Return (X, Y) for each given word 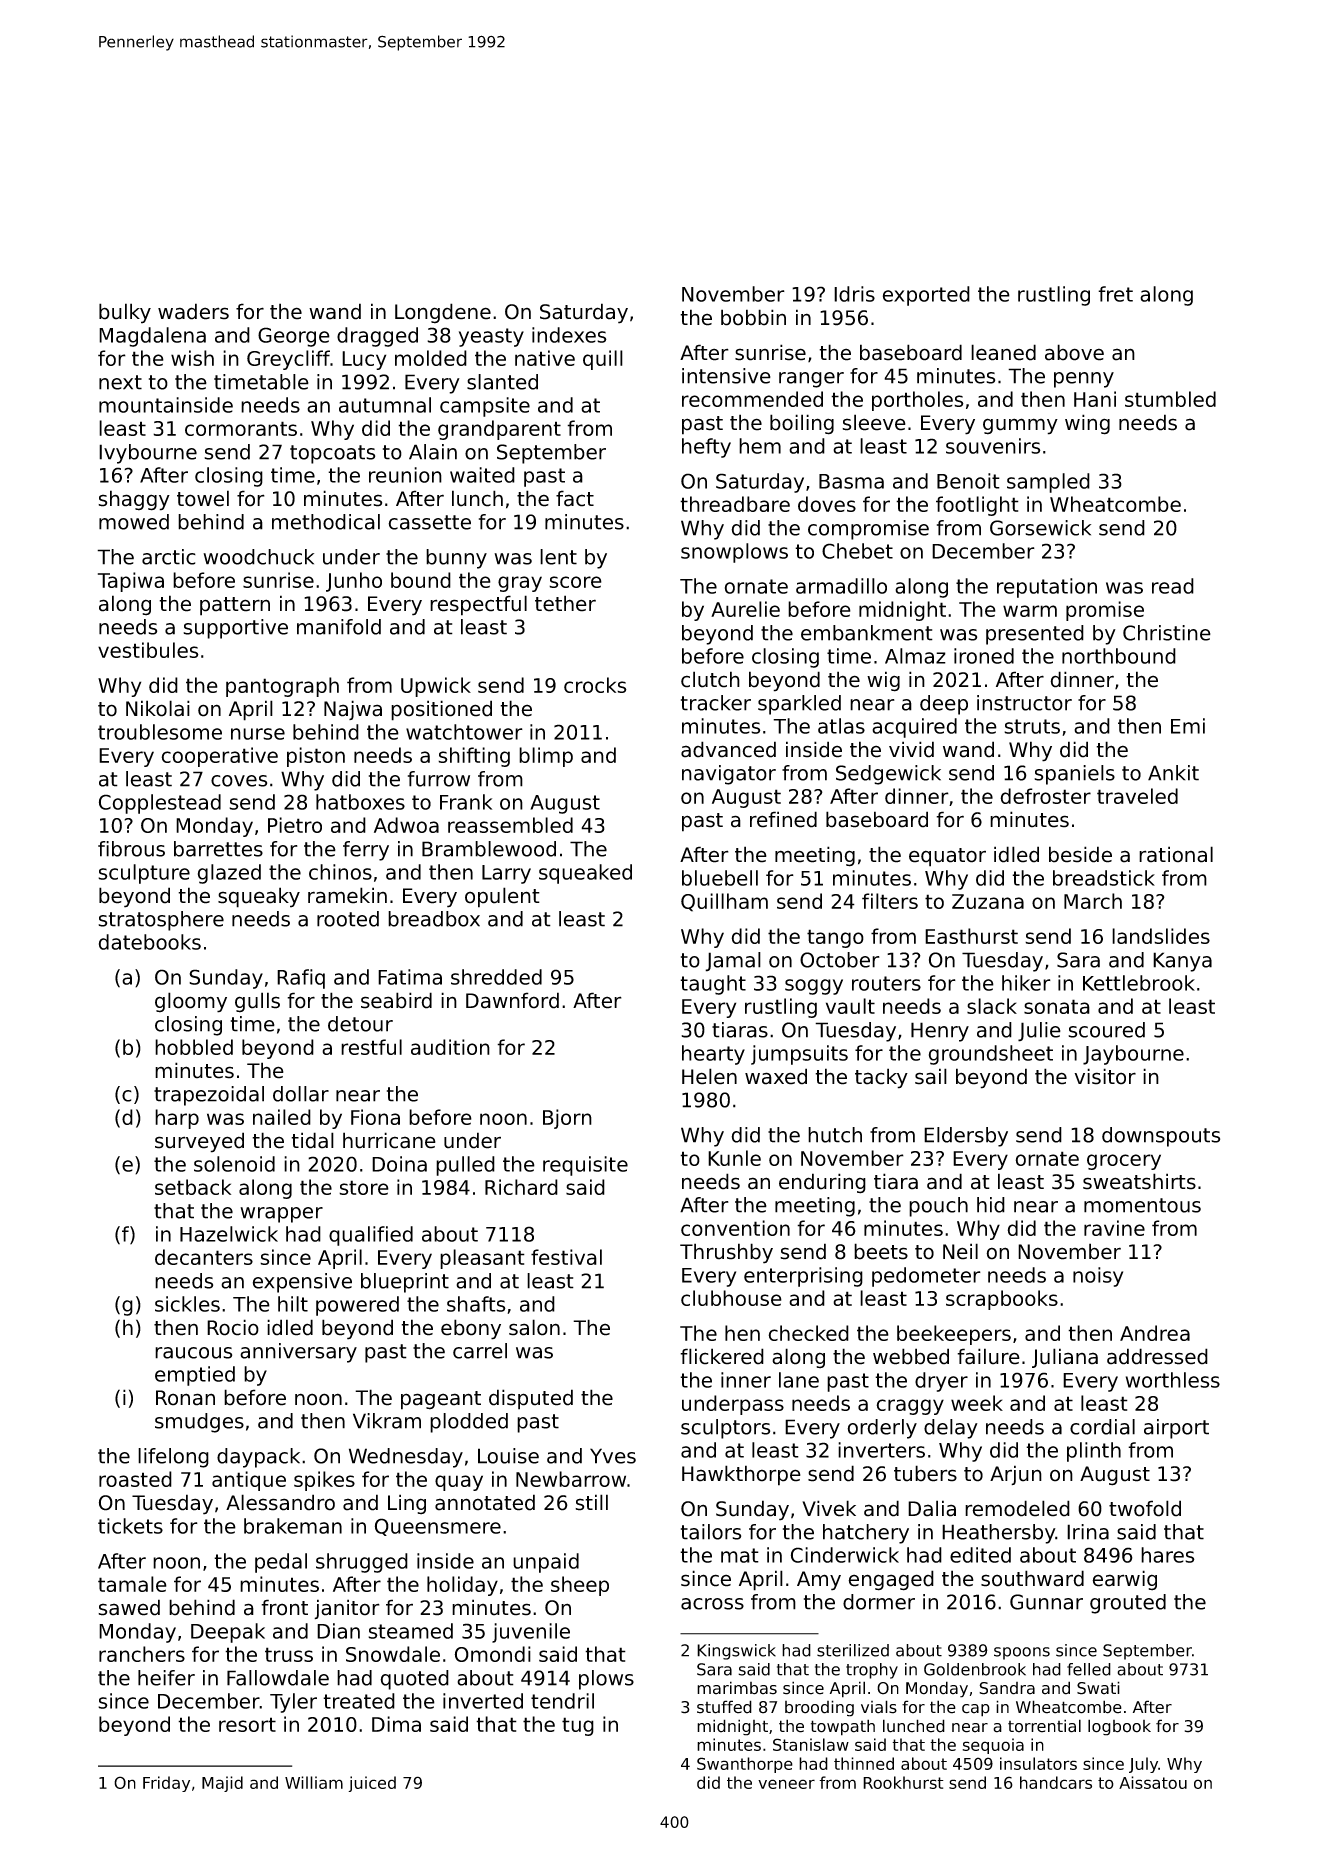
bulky (125, 313)
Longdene (443, 313)
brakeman (293, 1526)
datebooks (150, 942)
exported (926, 296)
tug (578, 1726)
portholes (918, 401)
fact (575, 498)
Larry (506, 874)
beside (1080, 854)
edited (980, 1555)
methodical (326, 522)
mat (740, 1555)
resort (247, 1724)
